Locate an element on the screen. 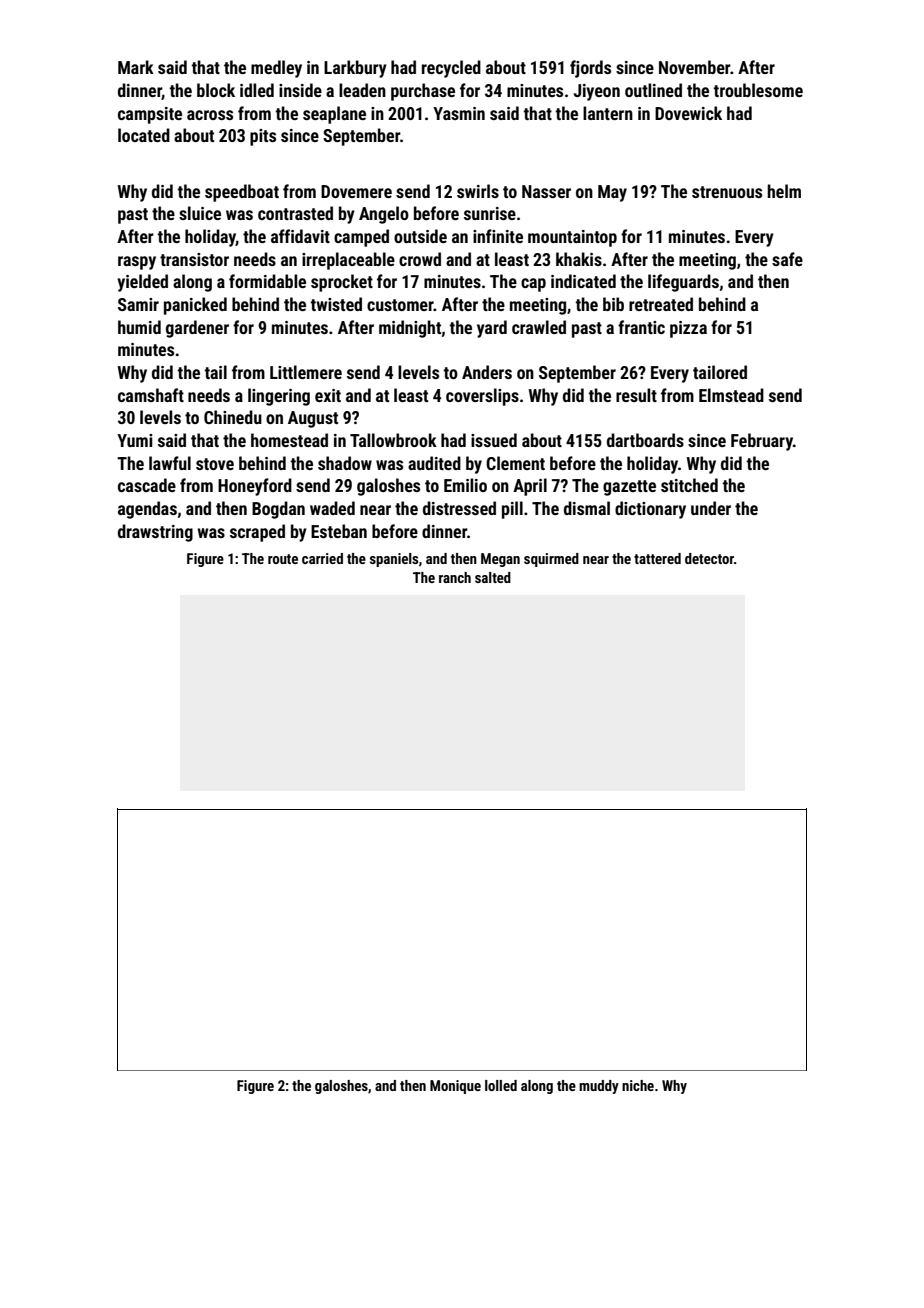 The height and width of the screenshot is (1308, 924). drawstring is located at coordinates (155, 533).
